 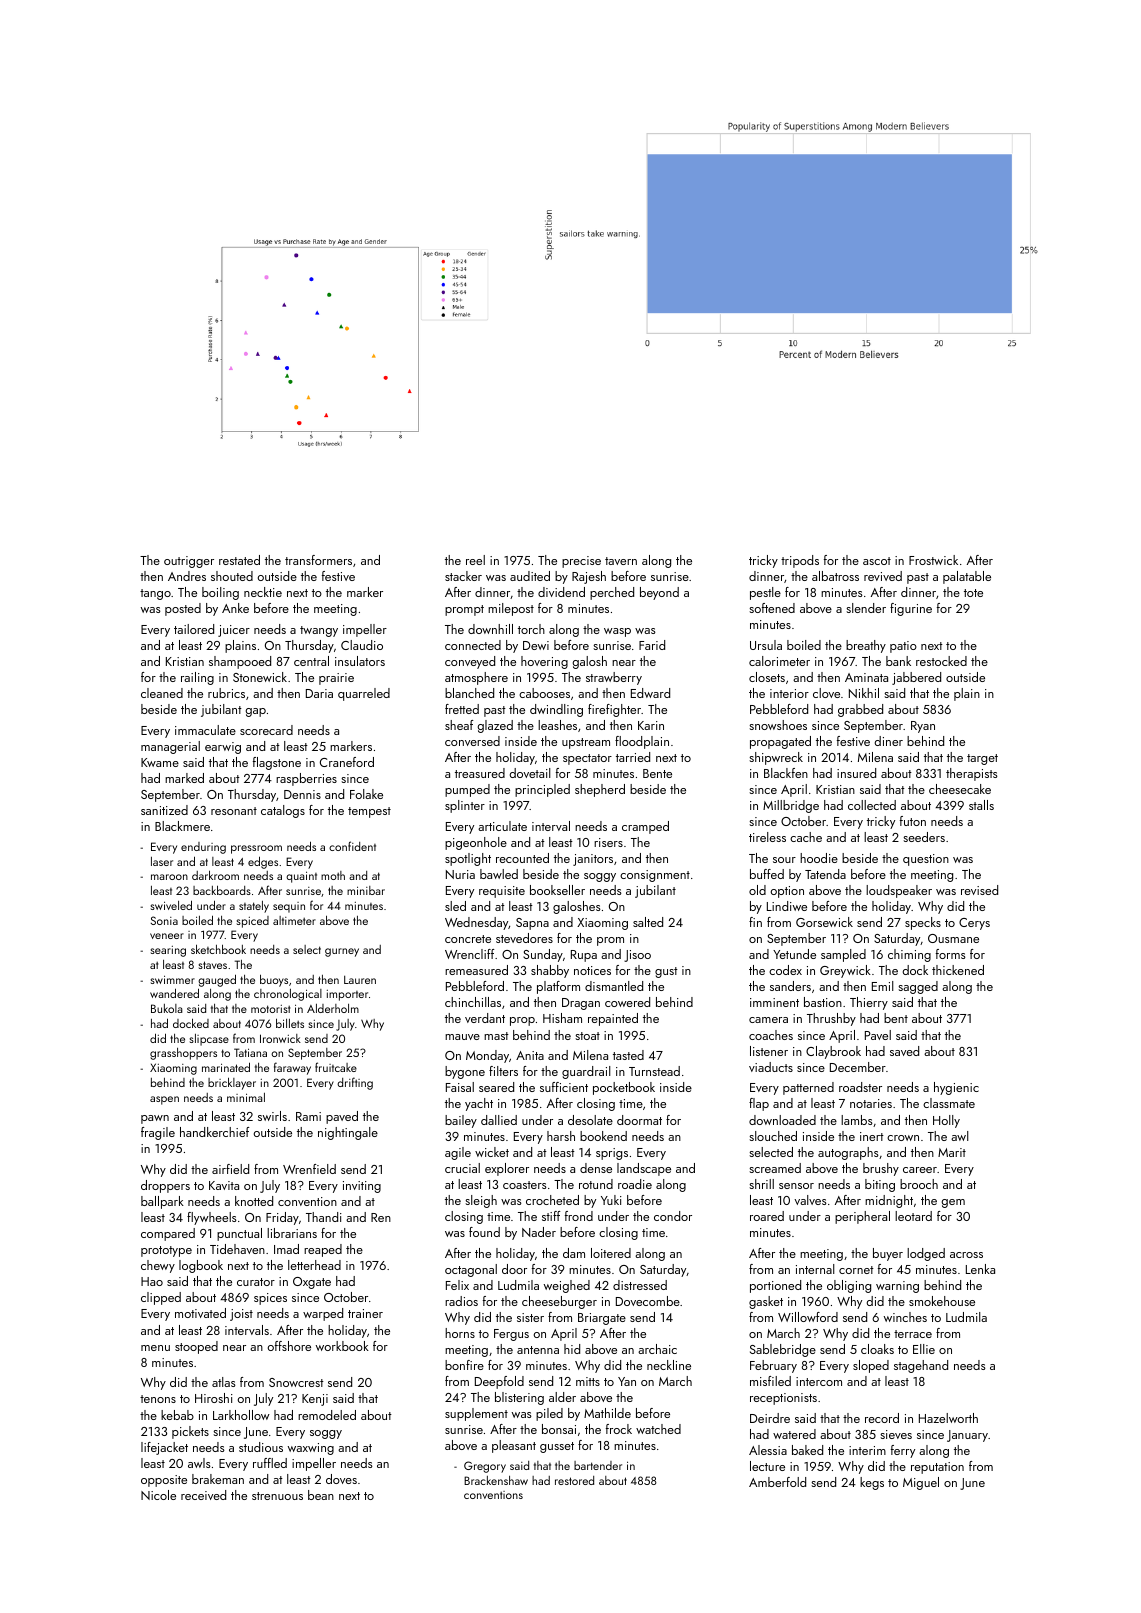 I want to click on laser, so click(x=162, y=861).
